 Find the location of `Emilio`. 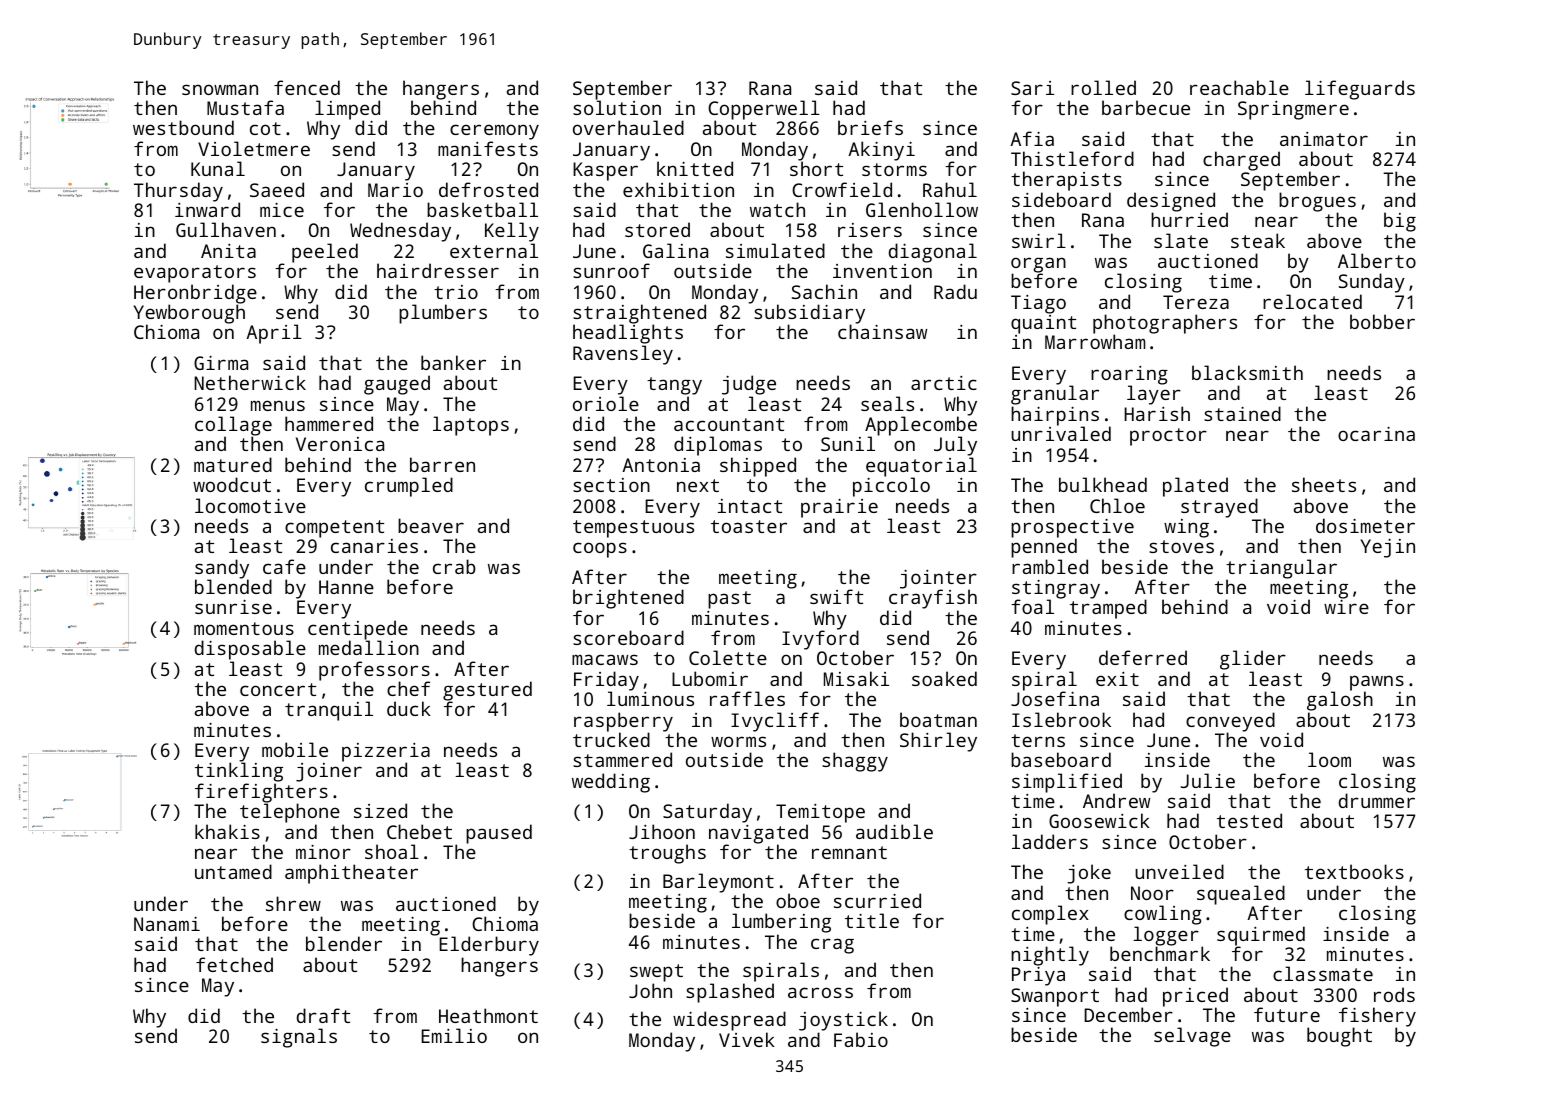

Emilio is located at coordinates (454, 1035).
